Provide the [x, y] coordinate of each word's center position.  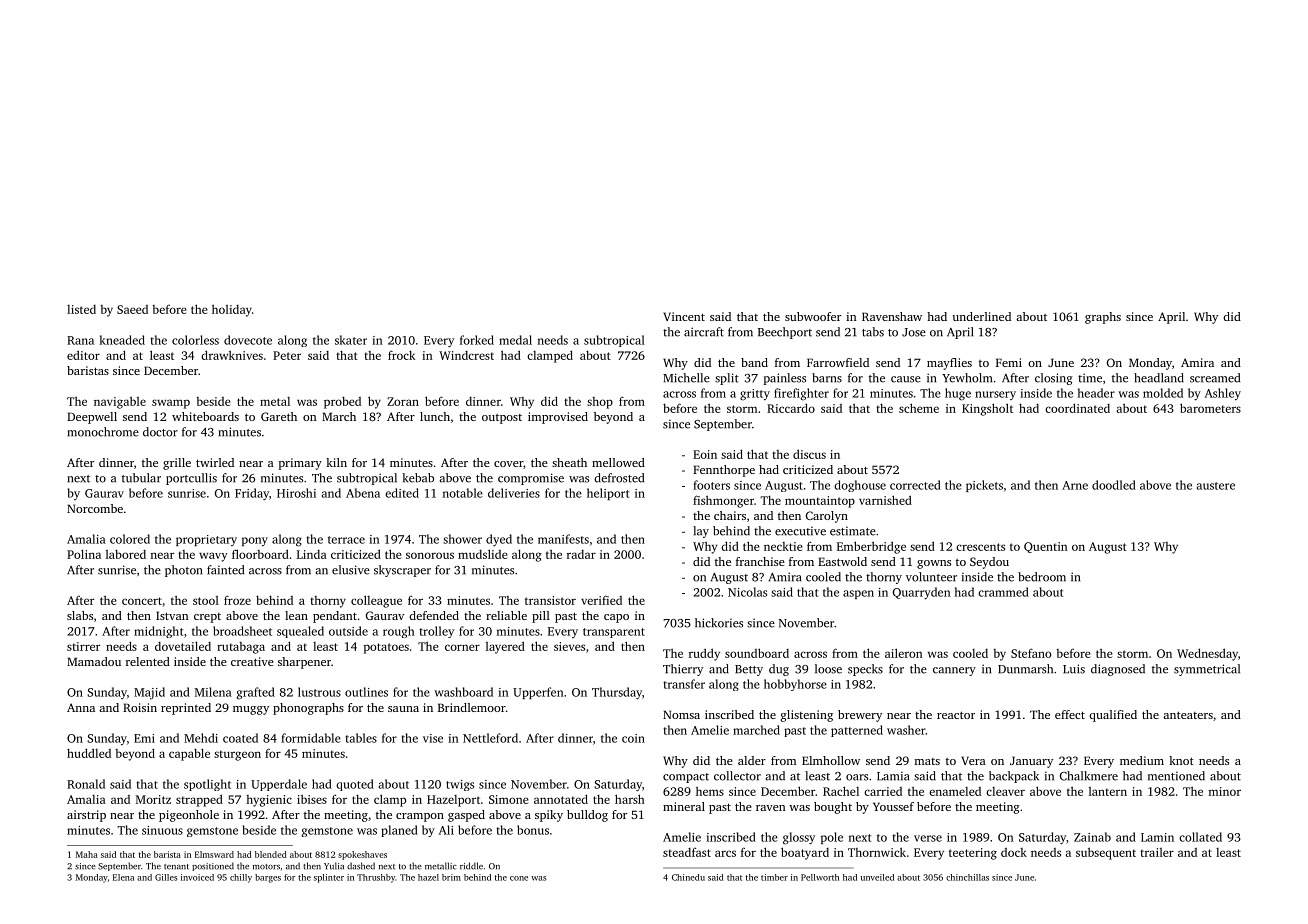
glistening [807, 716]
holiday [232, 310]
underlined [982, 316]
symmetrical [1207, 670]
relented [148, 661]
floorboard [260, 554]
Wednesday [1207, 654]
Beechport [785, 333]
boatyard [805, 853]
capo [616, 618]
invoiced [197, 877]
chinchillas [967, 877]
